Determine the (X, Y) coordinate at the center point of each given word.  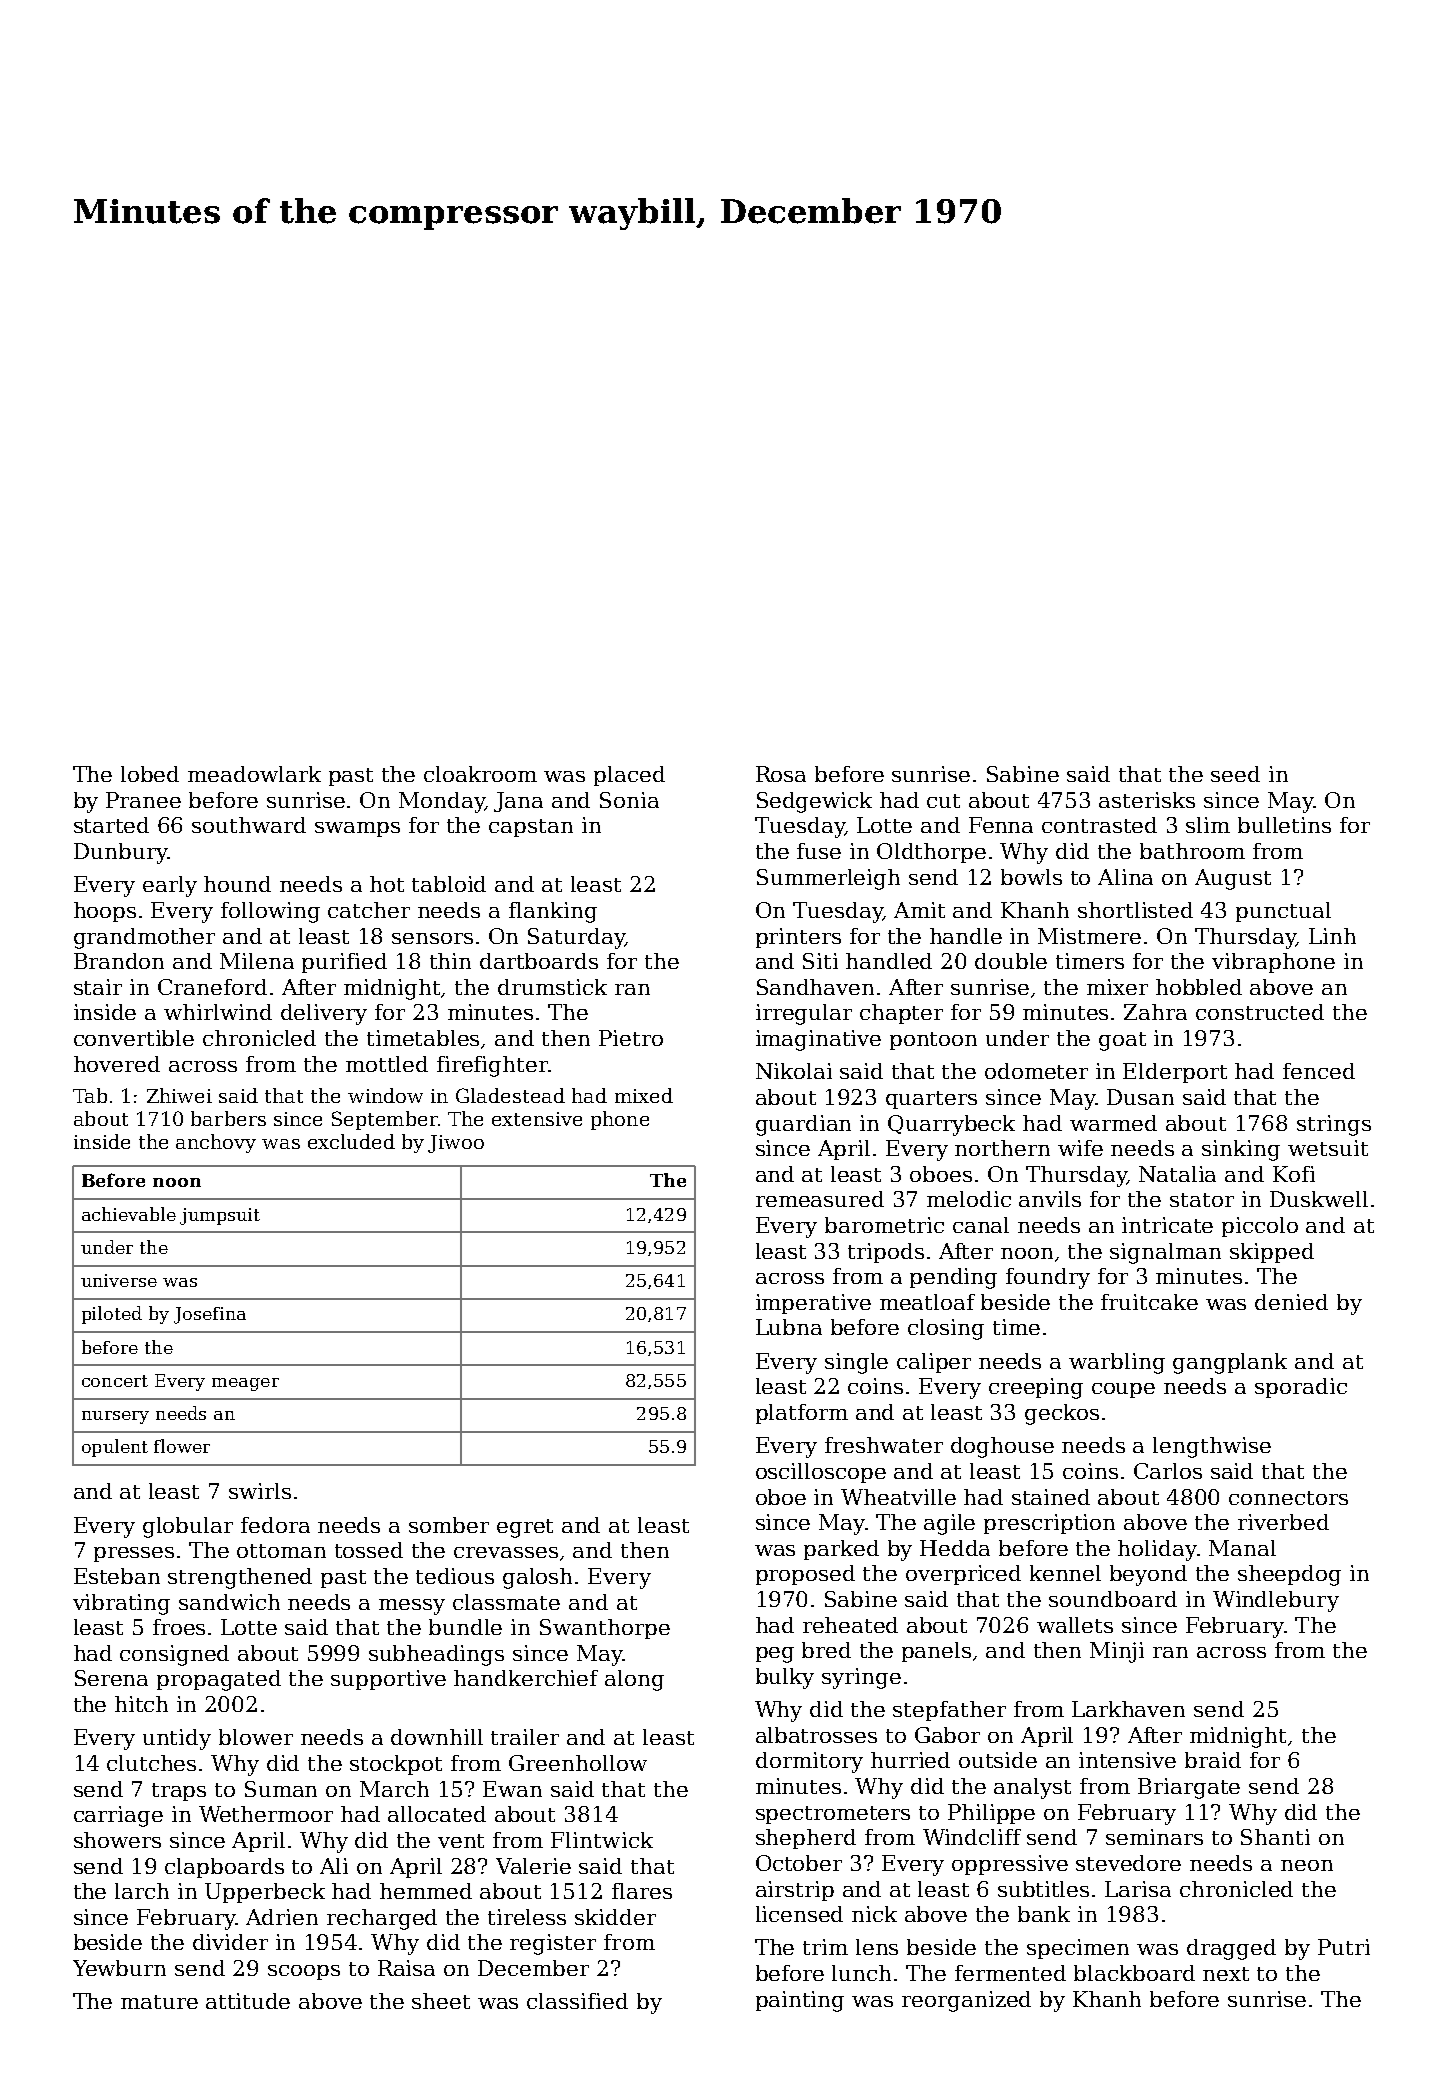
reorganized (966, 2001)
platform (802, 1414)
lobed (150, 774)
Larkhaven (1128, 1709)
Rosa (781, 774)
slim (1208, 825)
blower (256, 1737)
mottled (387, 1064)
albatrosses (816, 1735)
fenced (1319, 1071)
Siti (820, 961)
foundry (1048, 1278)
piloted (112, 1315)
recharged (382, 1919)
